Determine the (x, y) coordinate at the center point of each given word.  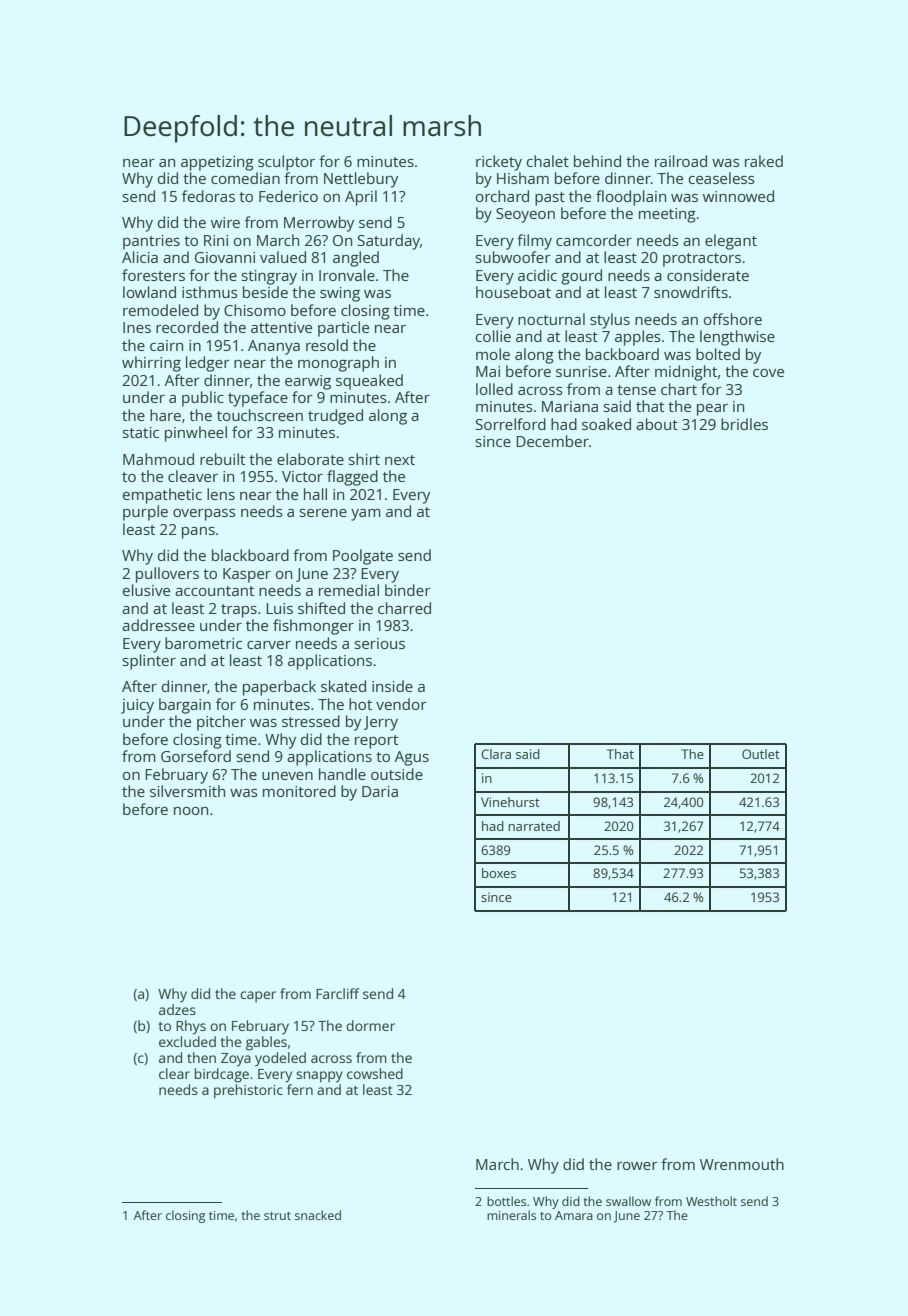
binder (408, 590)
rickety (499, 163)
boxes (499, 873)
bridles (744, 424)
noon (191, 811)
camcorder (594, 240)
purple (145, 513)
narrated (534, 826)
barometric (203, 643)
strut (277, 1216)
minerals (511, 1215)
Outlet (761, 754)
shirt (364, 459)
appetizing (217, 163)
